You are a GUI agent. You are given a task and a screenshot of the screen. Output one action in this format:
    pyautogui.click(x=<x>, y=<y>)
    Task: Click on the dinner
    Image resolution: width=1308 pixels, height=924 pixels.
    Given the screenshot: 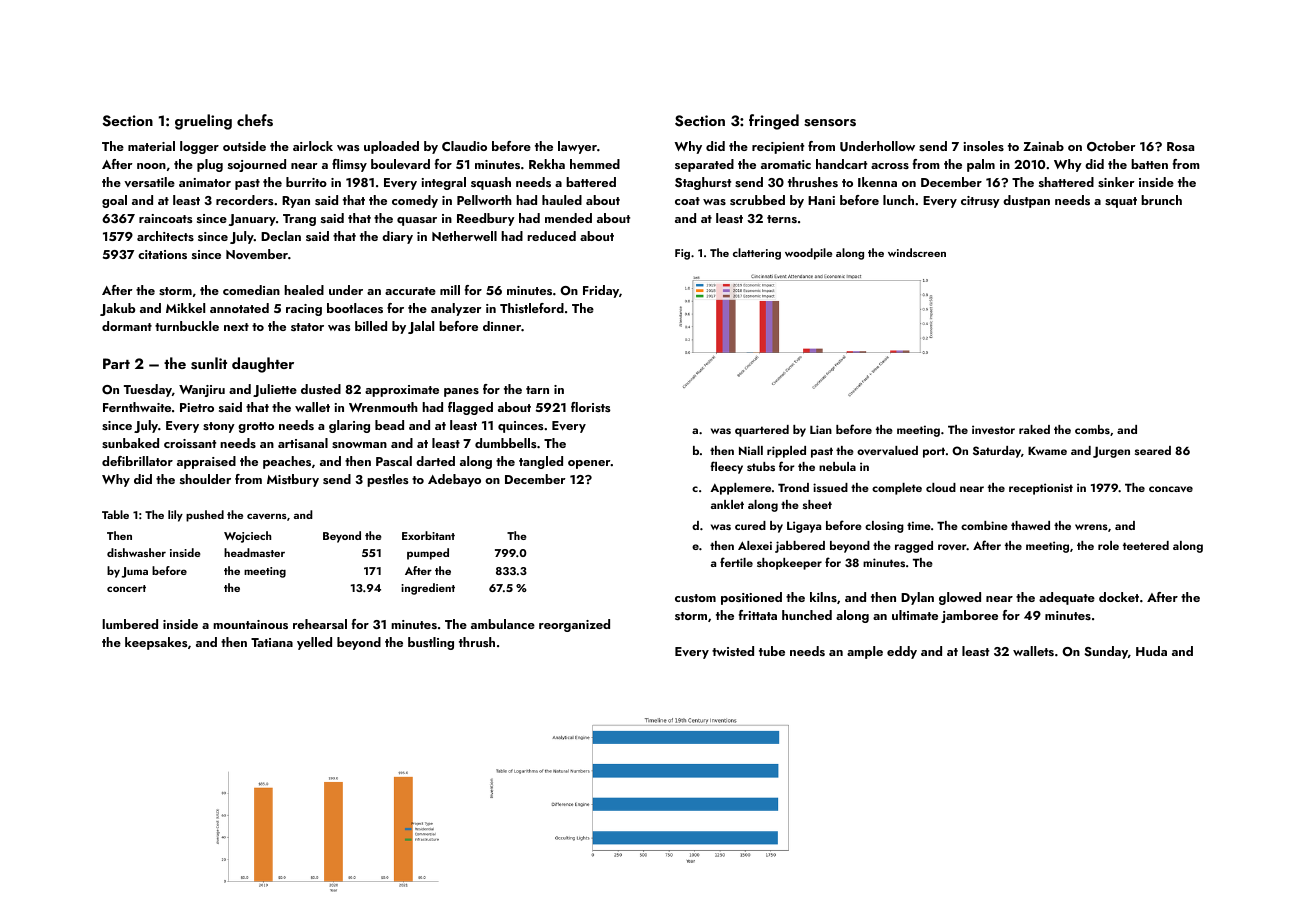 What is the action you would take?
    pyautogui.click(x=502, y=326)
